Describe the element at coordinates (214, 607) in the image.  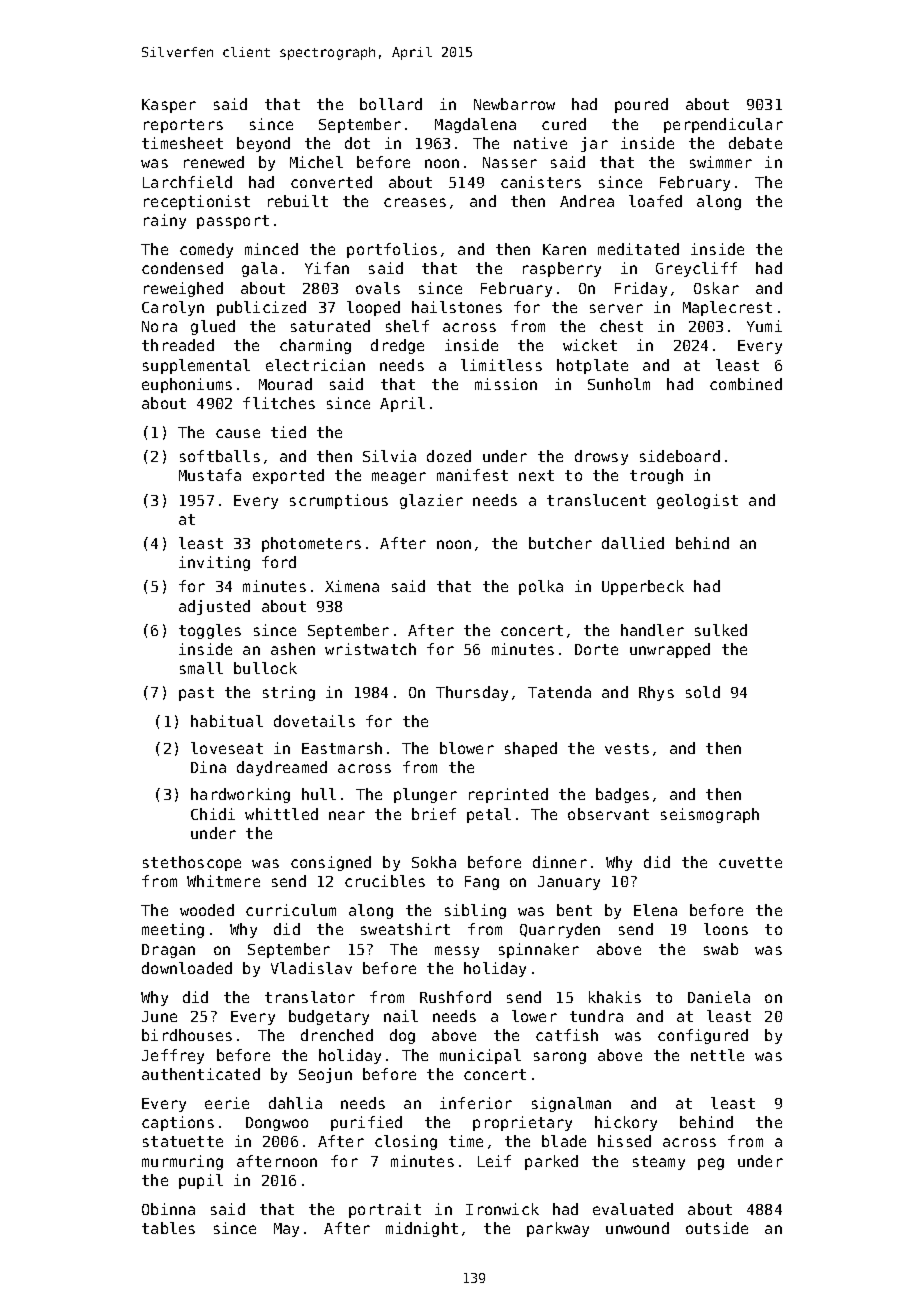
I see `adjusted` at that location.
